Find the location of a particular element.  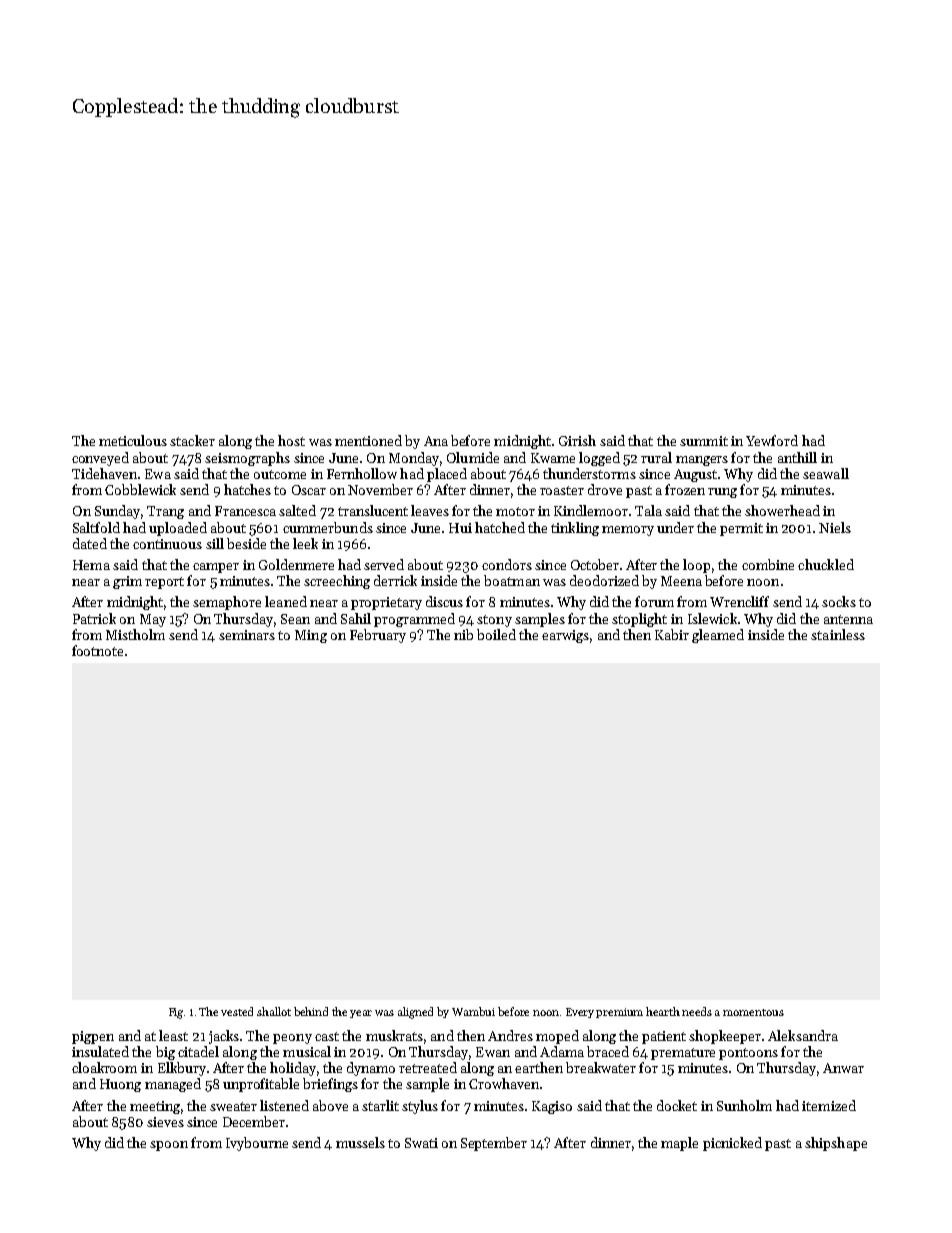

Wrencliff is located at coordinates (739, 601).
